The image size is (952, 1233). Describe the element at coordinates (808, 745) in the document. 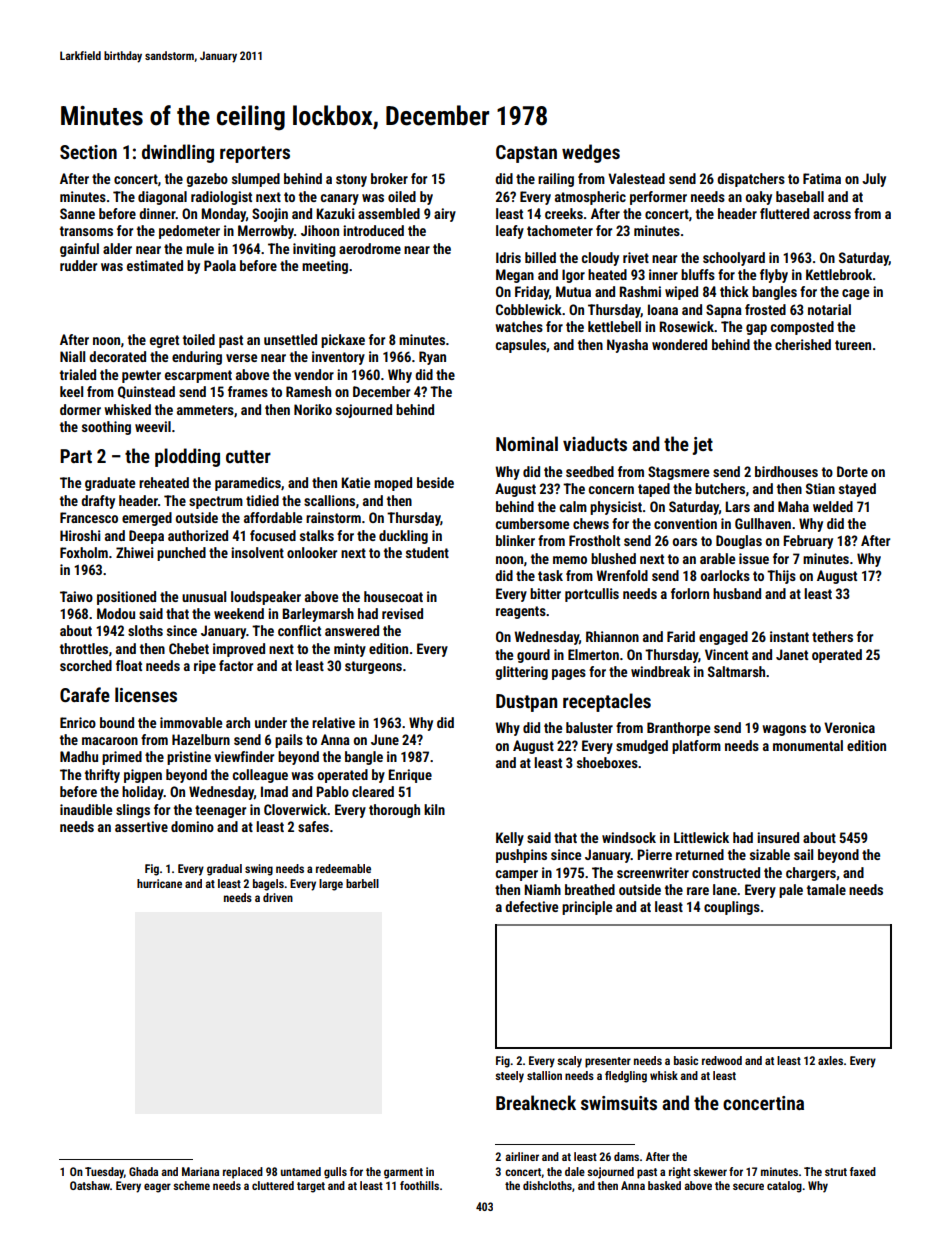

I see `monumental` at that location.
